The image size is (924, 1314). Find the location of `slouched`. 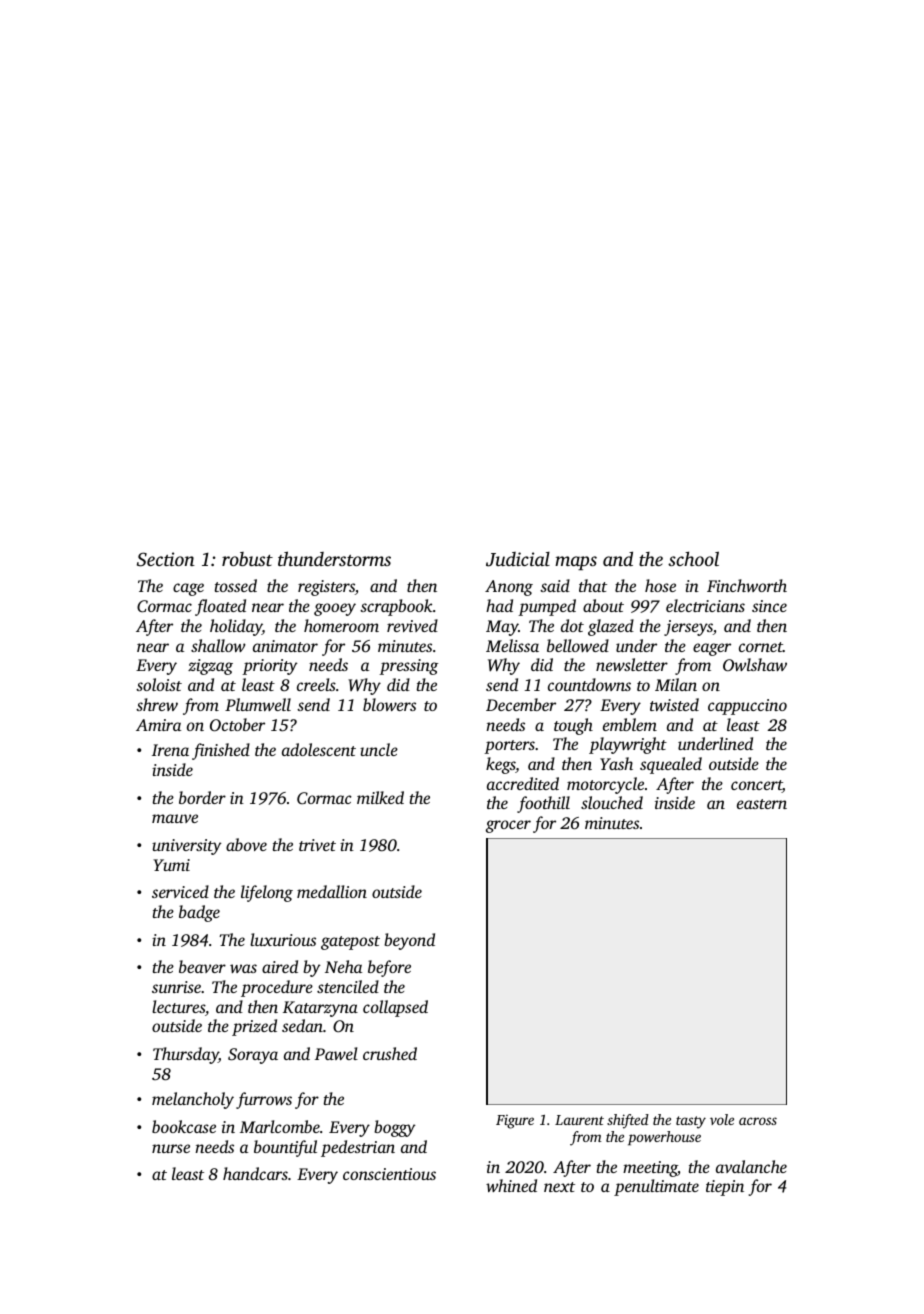

slouched is located at coordinates (612, 802).
